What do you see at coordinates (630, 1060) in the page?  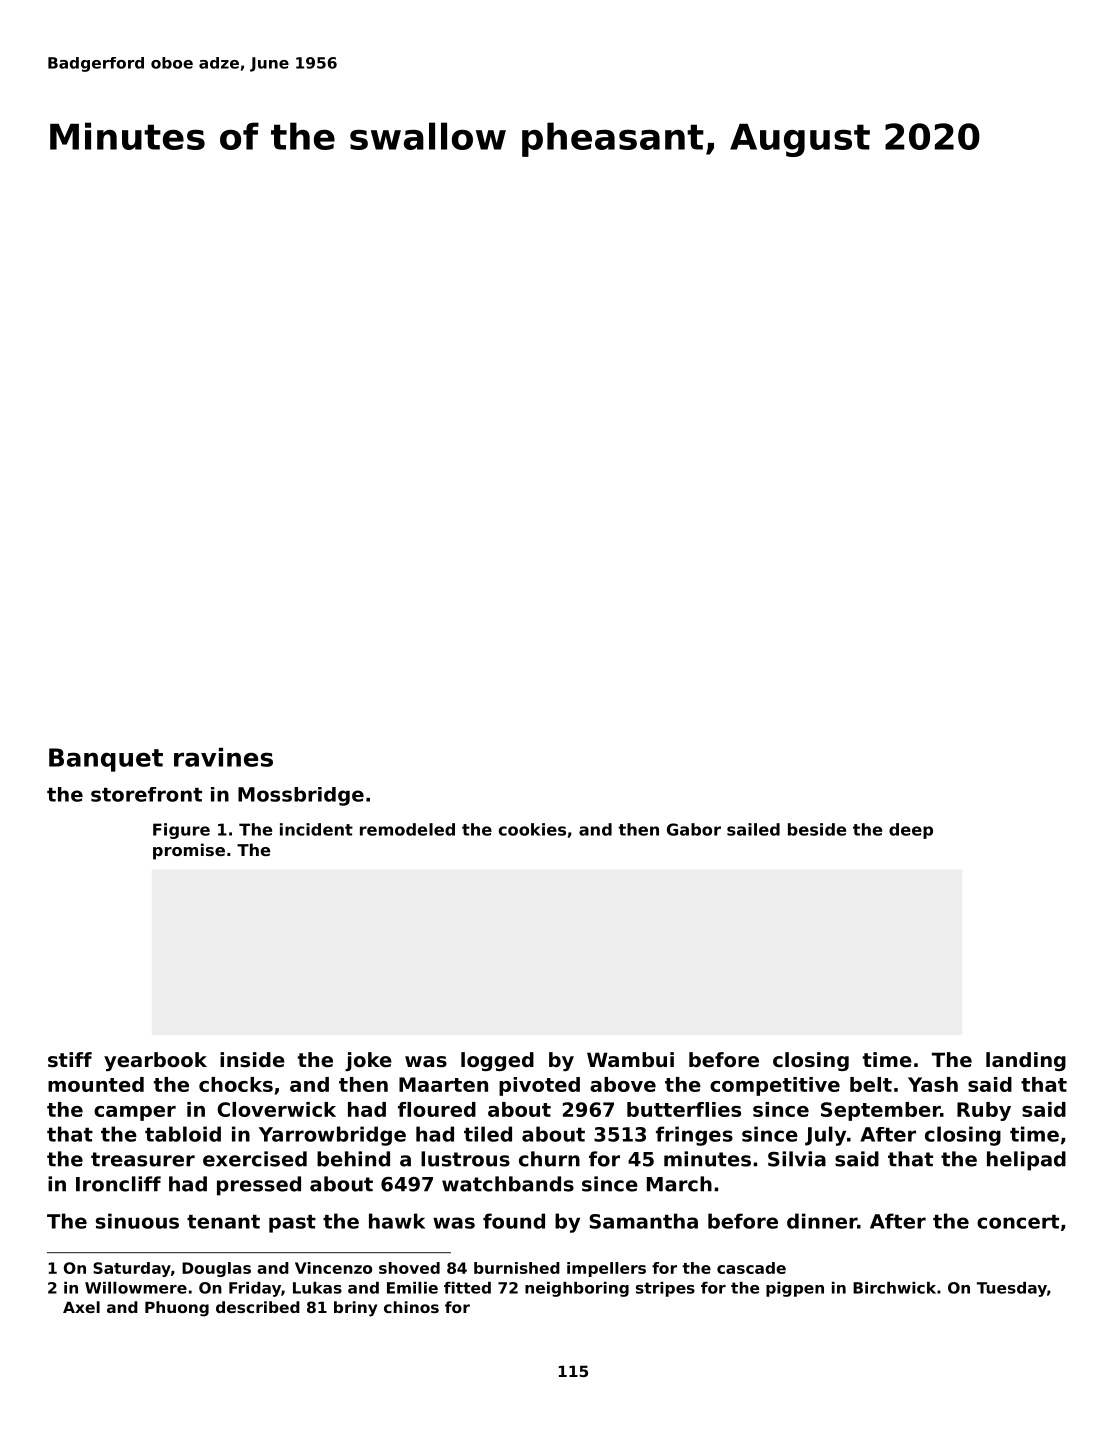 I see `Wambui` at bounding box center [630, 1060].
